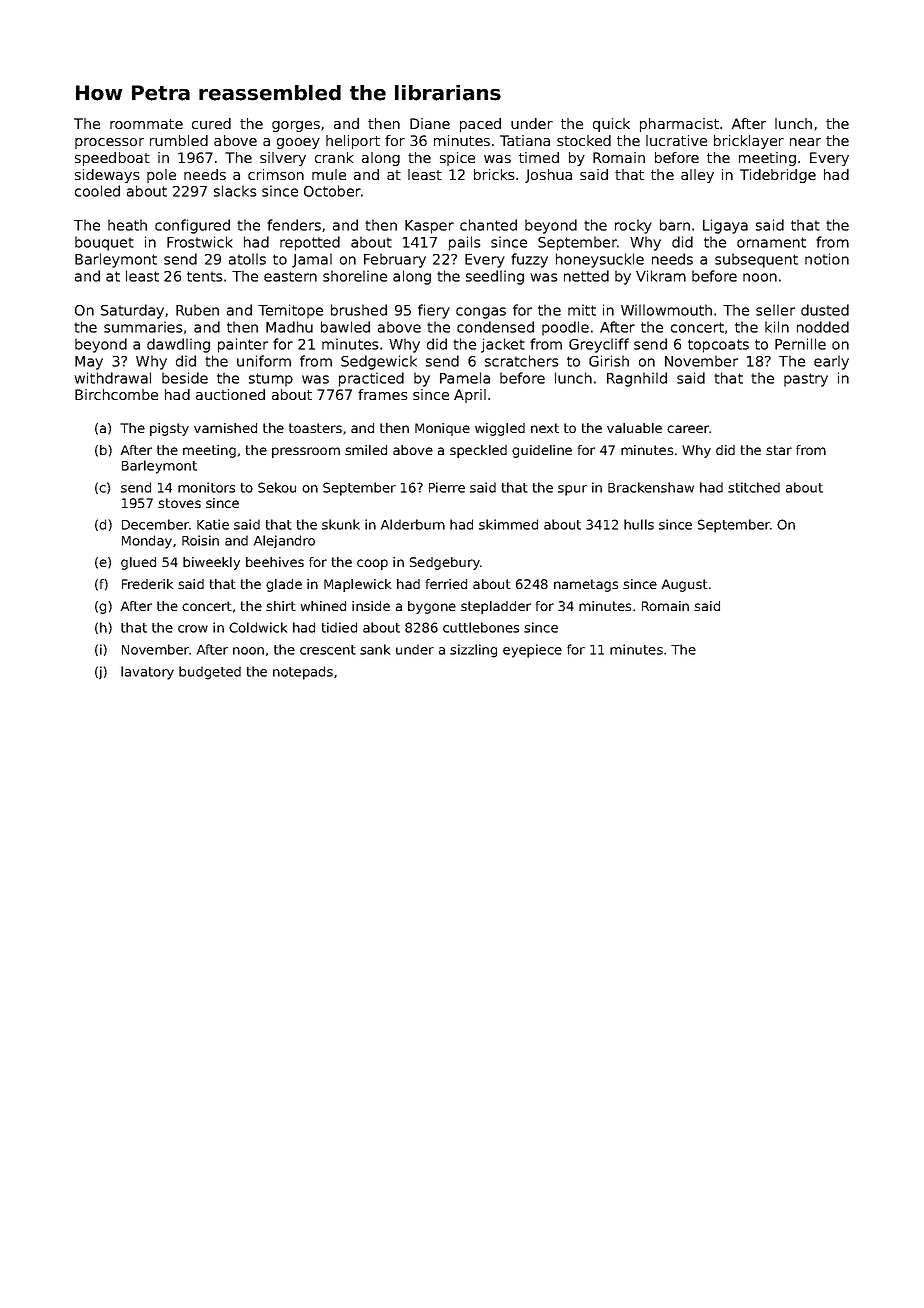 Image resolution: width=924 pixels, height=1308 pixels. I want to click on fiery, so click(434, 311).
